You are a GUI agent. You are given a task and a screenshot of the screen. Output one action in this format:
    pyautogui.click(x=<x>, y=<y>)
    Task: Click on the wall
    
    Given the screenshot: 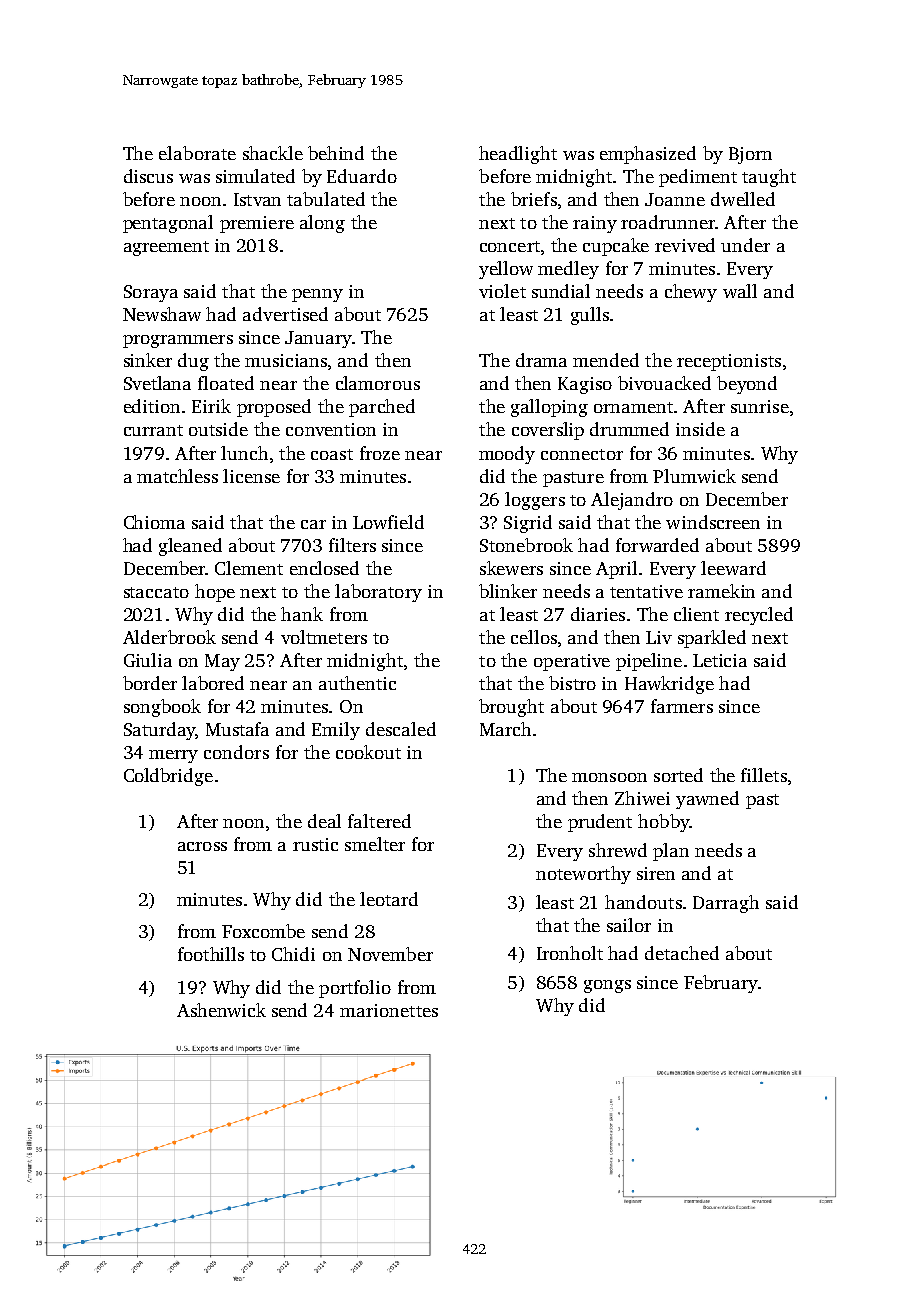 What is the action you would take?
    pyautogui.click(x=740, y=291)
